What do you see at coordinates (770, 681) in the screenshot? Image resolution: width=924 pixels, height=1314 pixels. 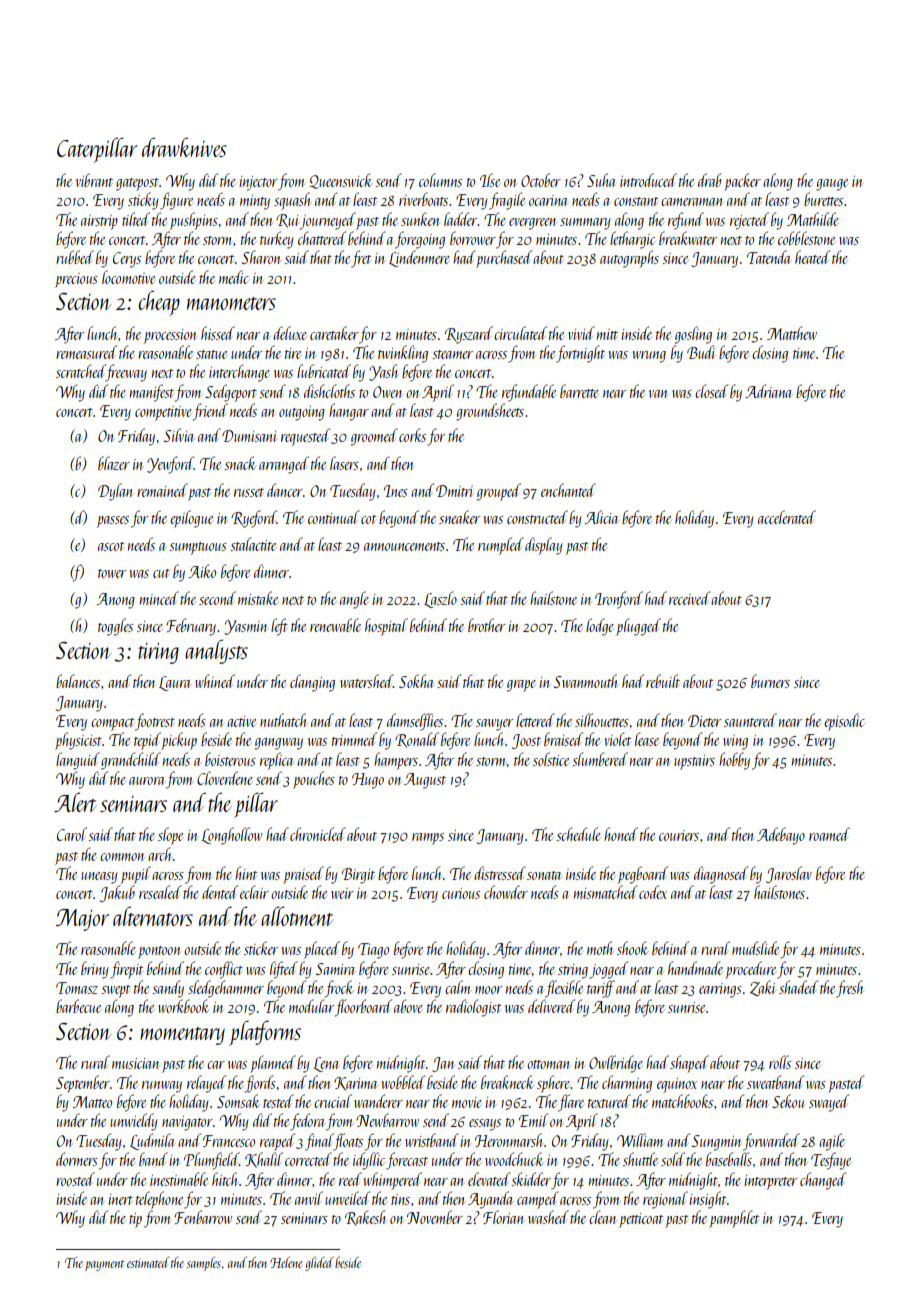 I see `burners` at bounding box center [770, 681].
